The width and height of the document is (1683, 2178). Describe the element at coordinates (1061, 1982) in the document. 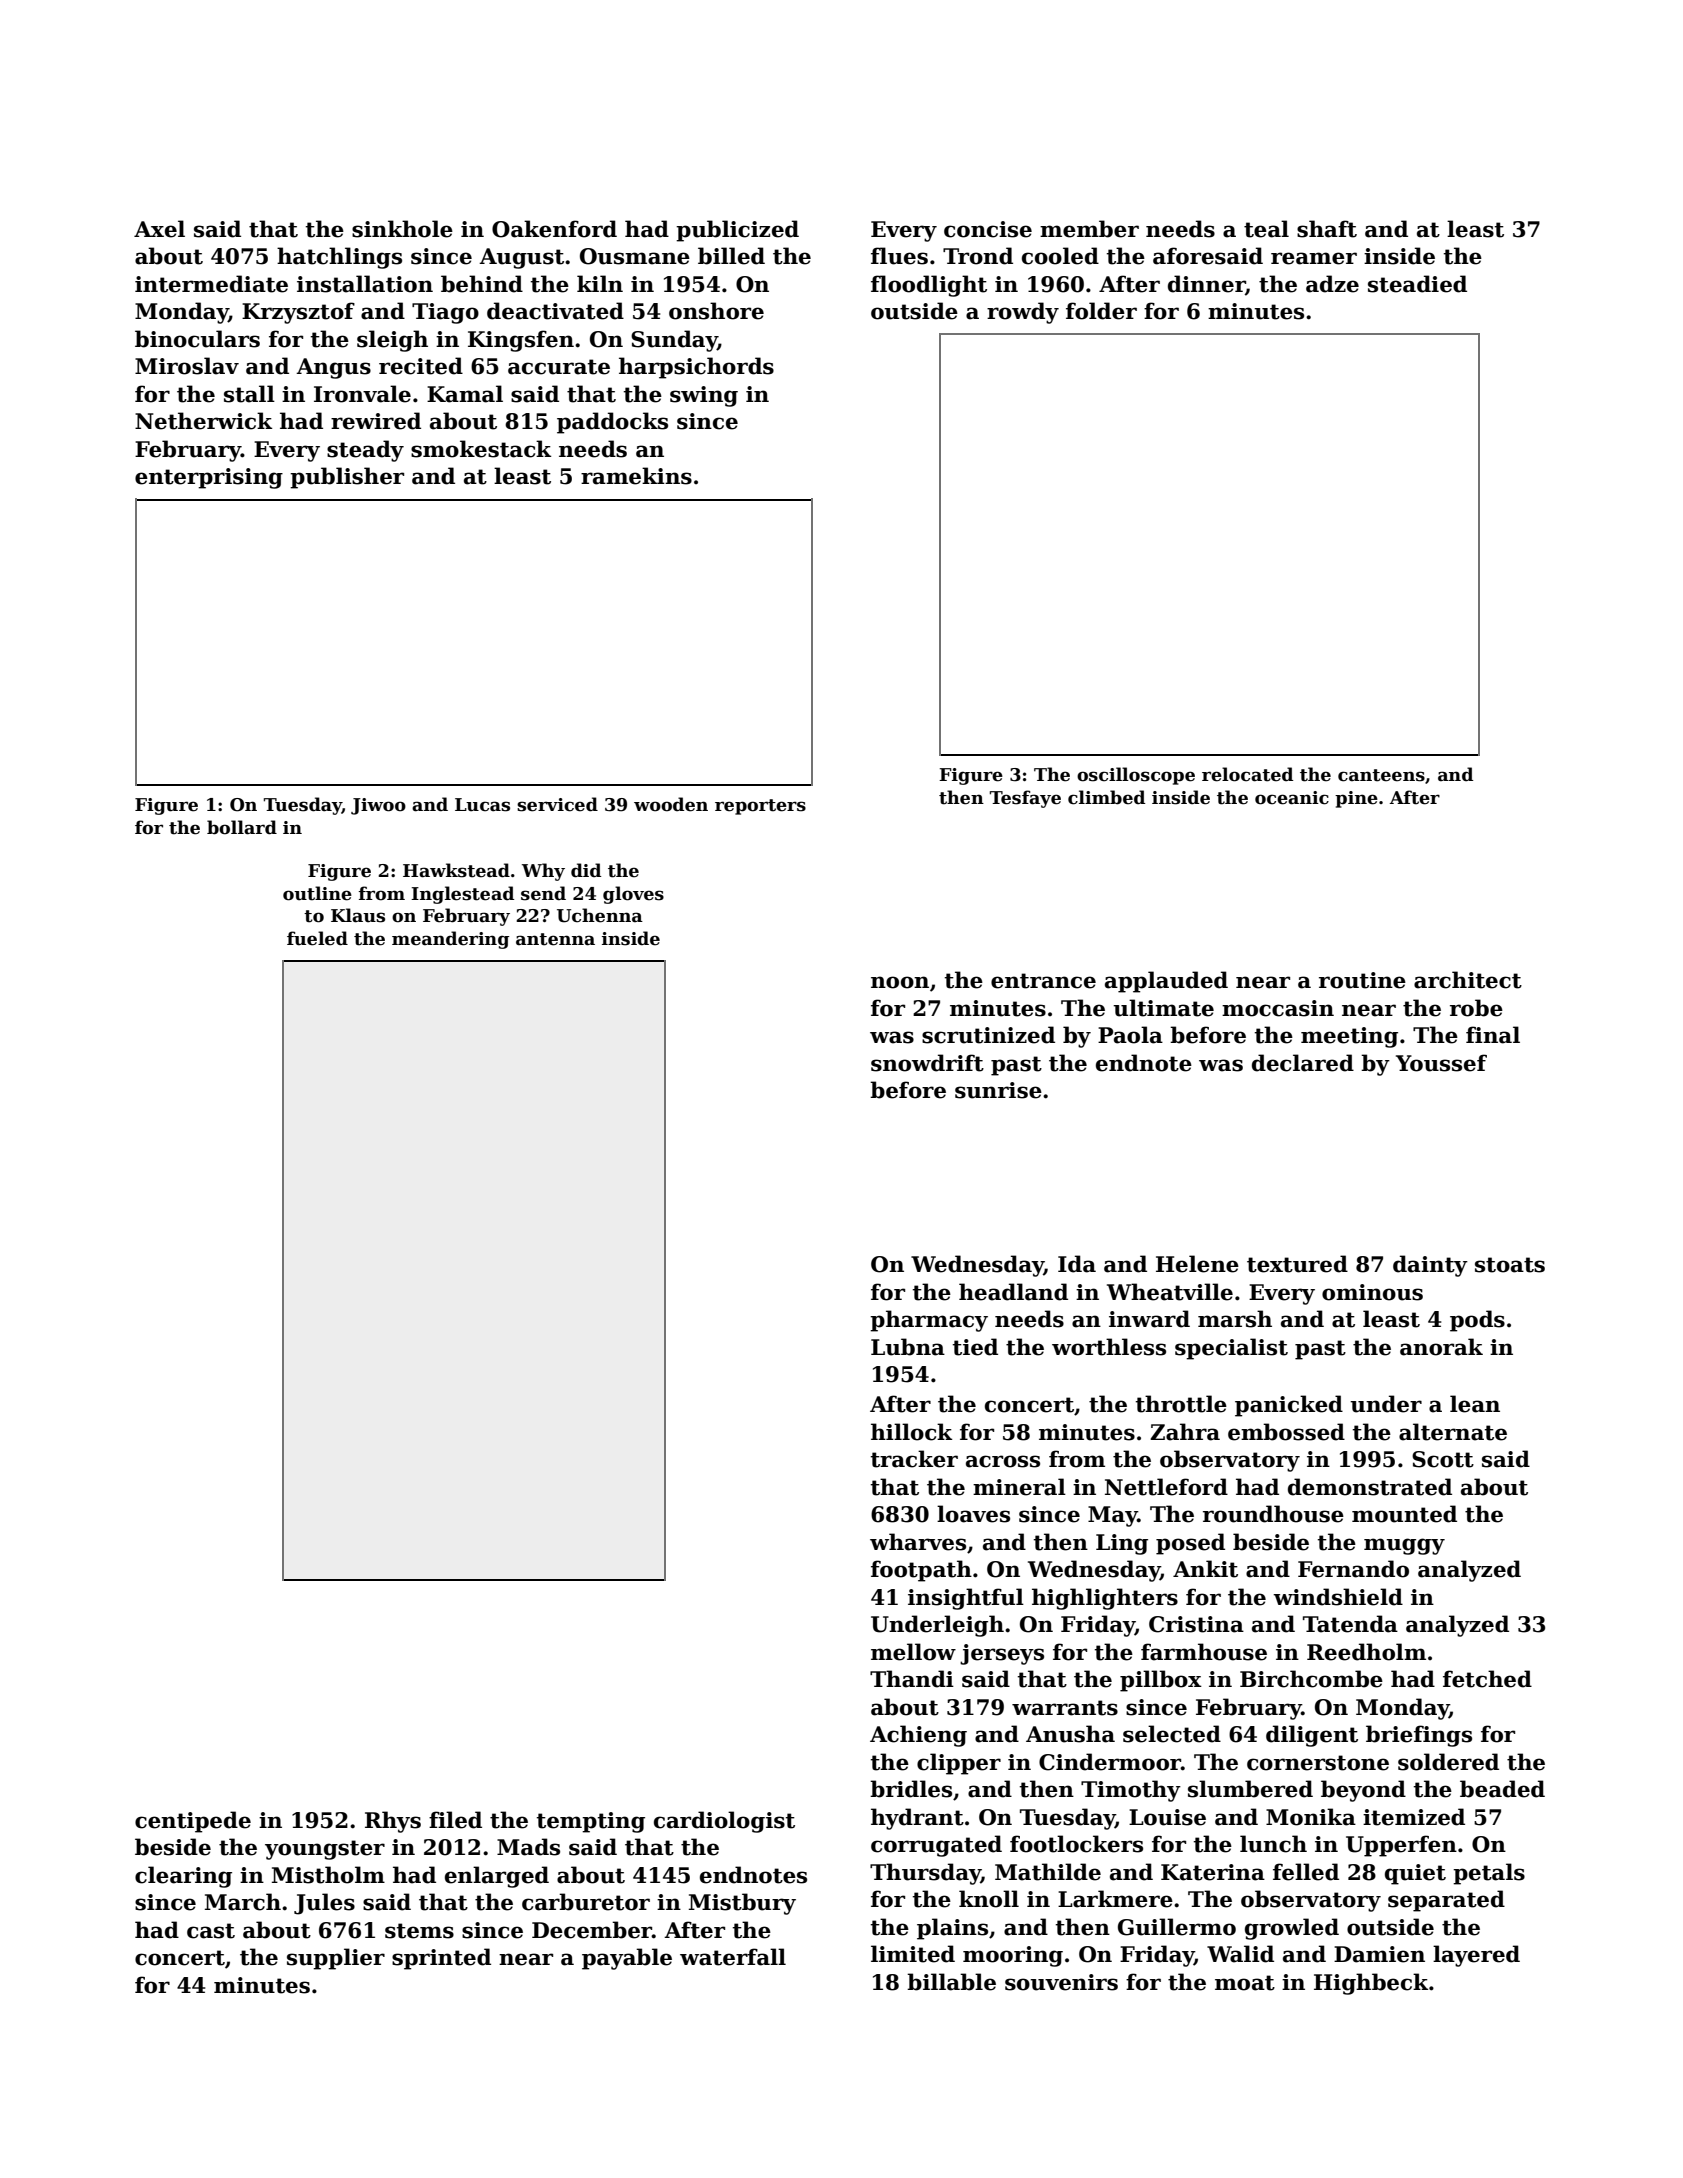

I see `souvenirs` at that location.
